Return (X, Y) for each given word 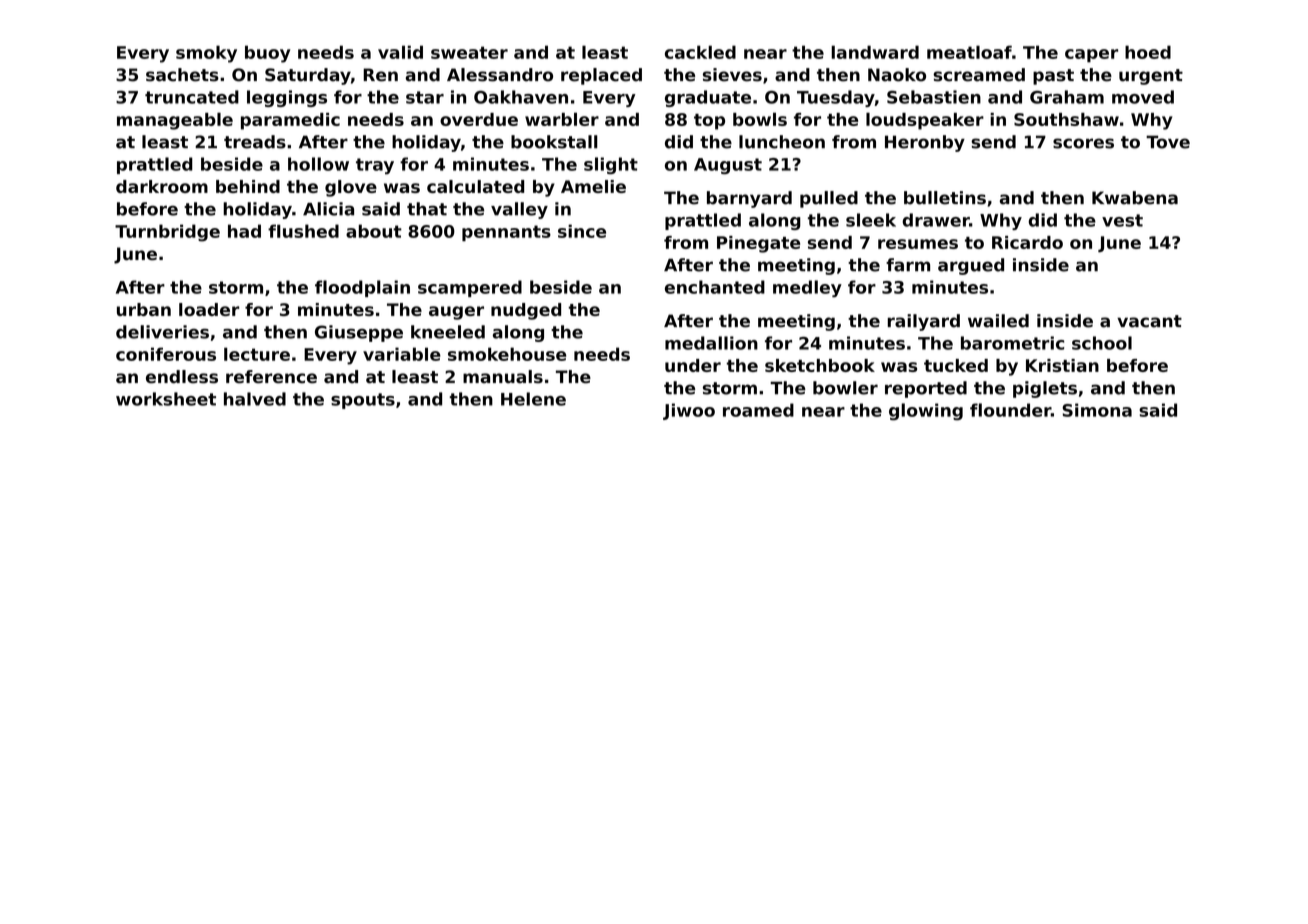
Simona (1097, 410)
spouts (363, 401)
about (374, 231)
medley (807, 288)
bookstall (554, 142)
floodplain (362, 288)
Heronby (925, 143)
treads (255, 142)
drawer (936, 220)
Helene (533, 399)
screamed (979, 75)
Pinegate (758, 244)
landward (875, 52)
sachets (182, 75)
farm (908, 265)
